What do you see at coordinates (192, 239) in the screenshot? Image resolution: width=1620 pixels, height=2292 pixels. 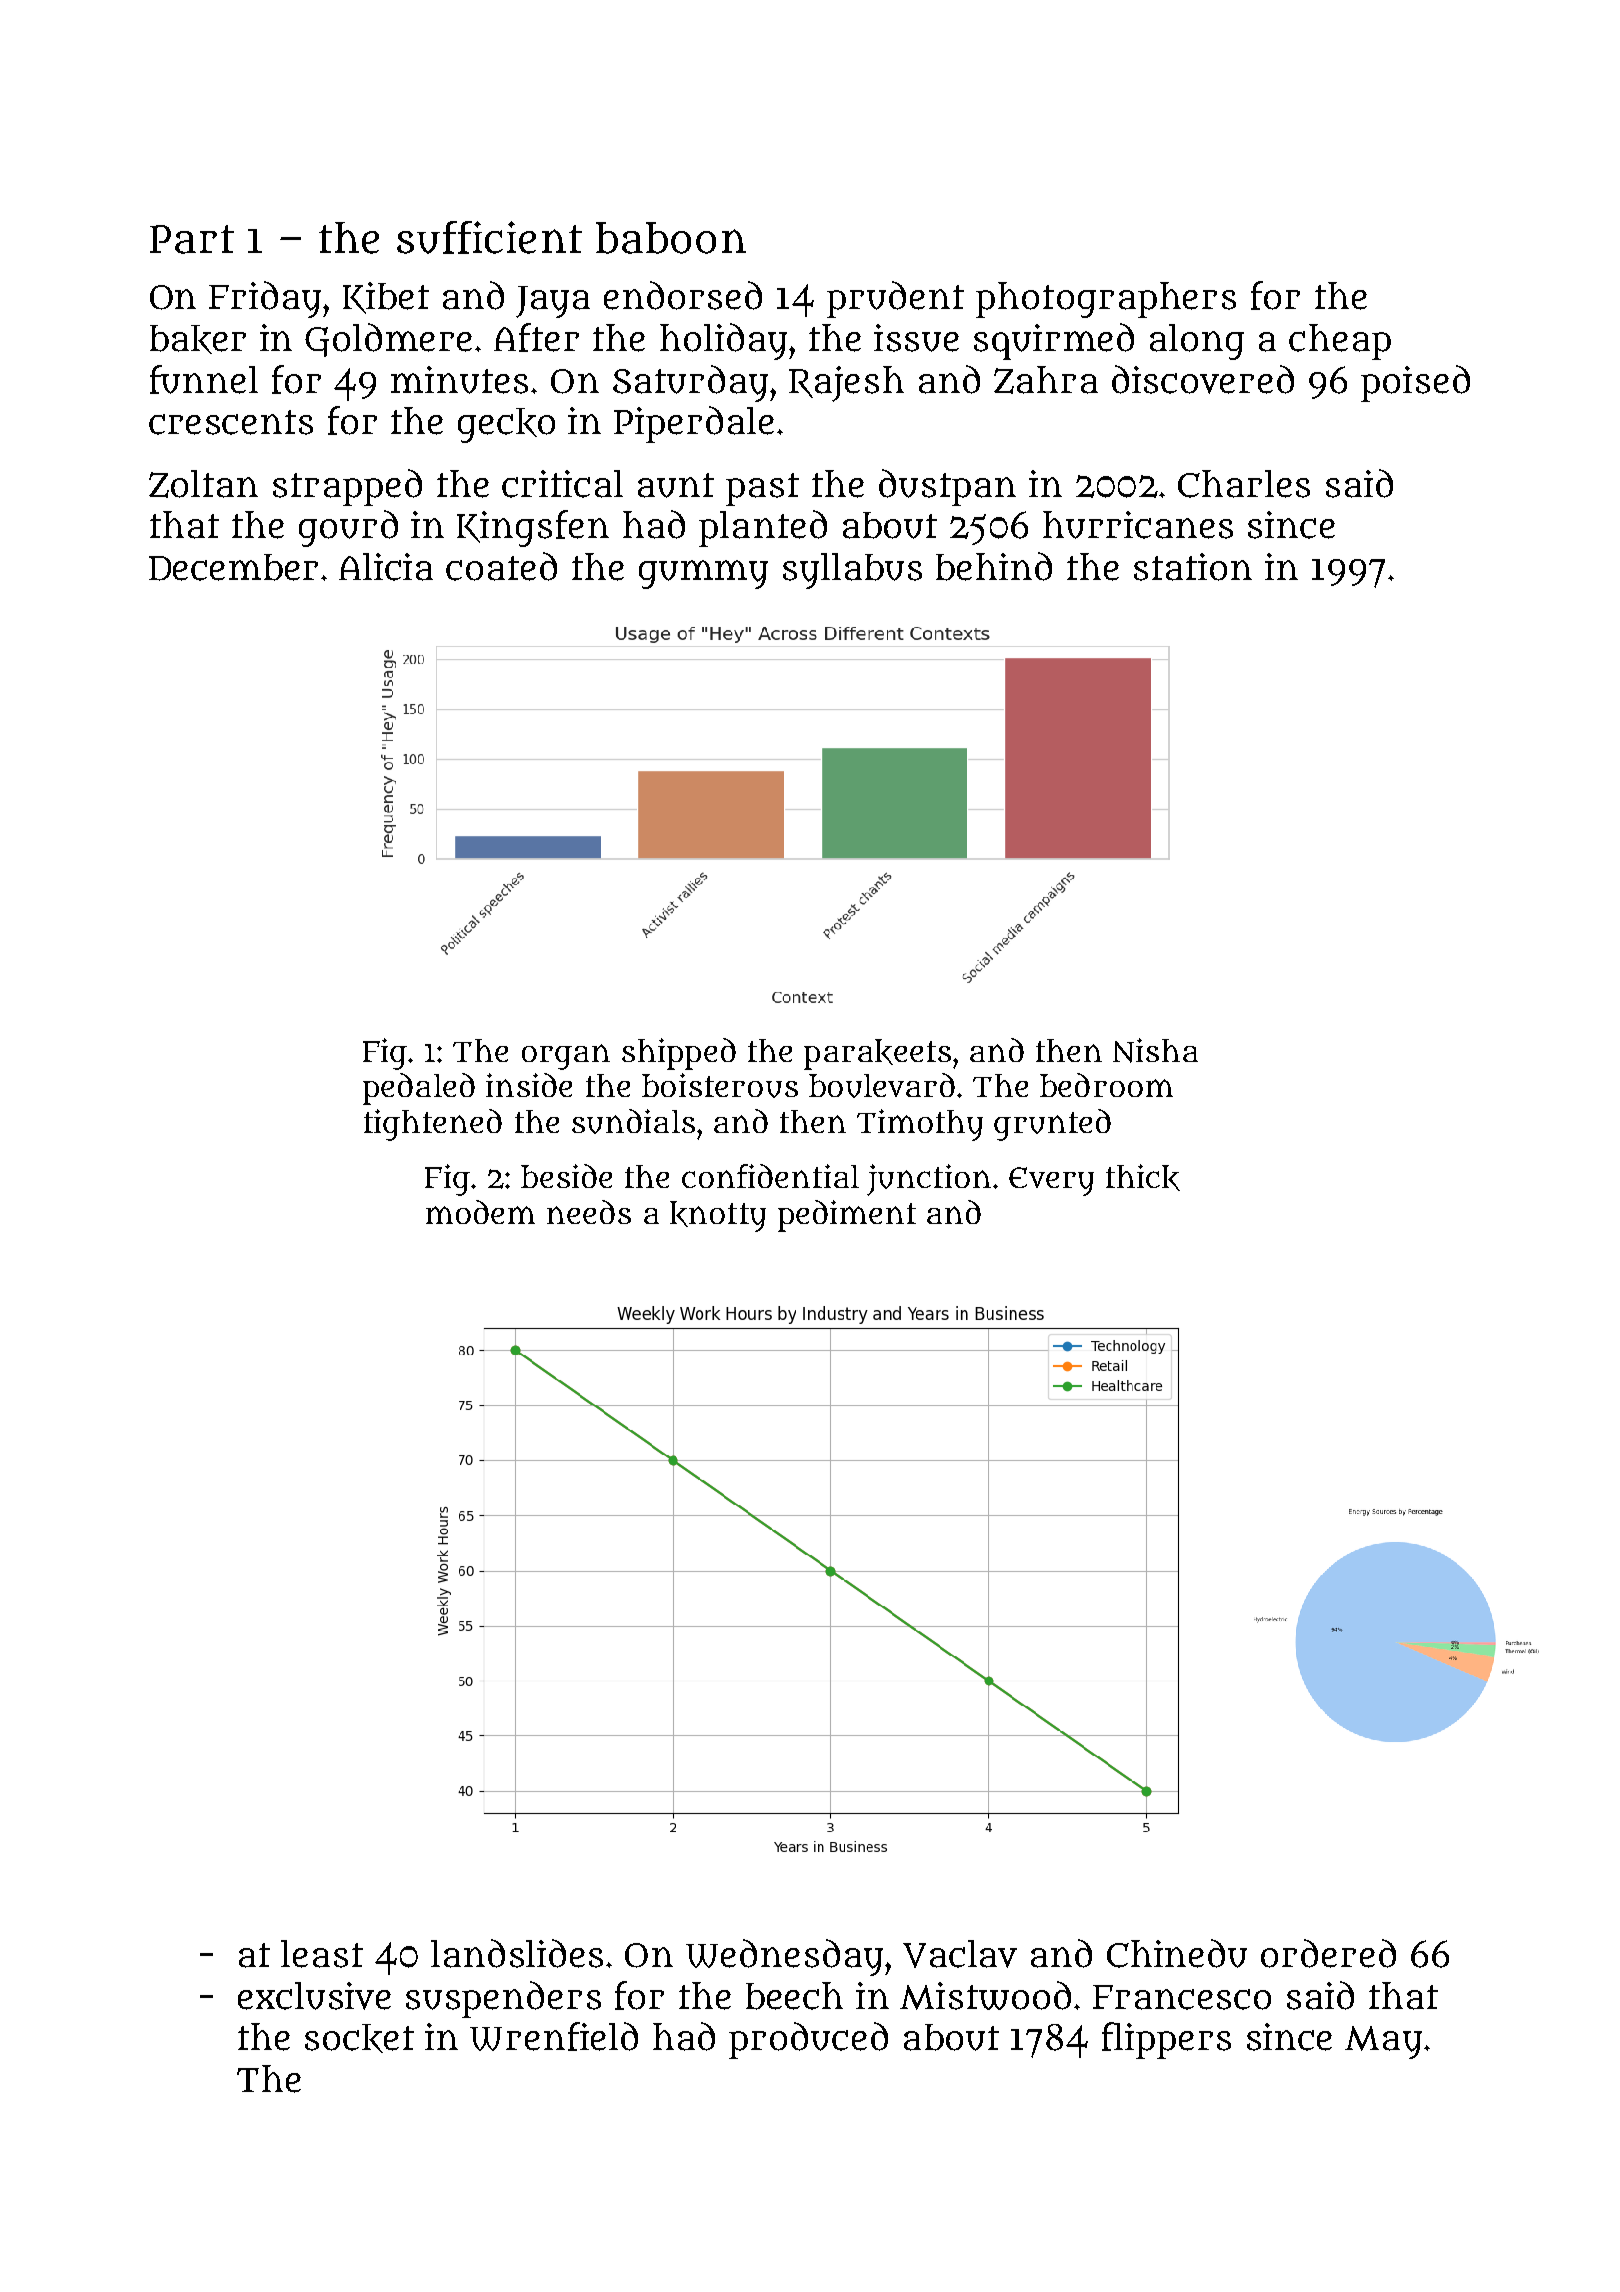 I see `Part` at bounding box center [192, 239].
